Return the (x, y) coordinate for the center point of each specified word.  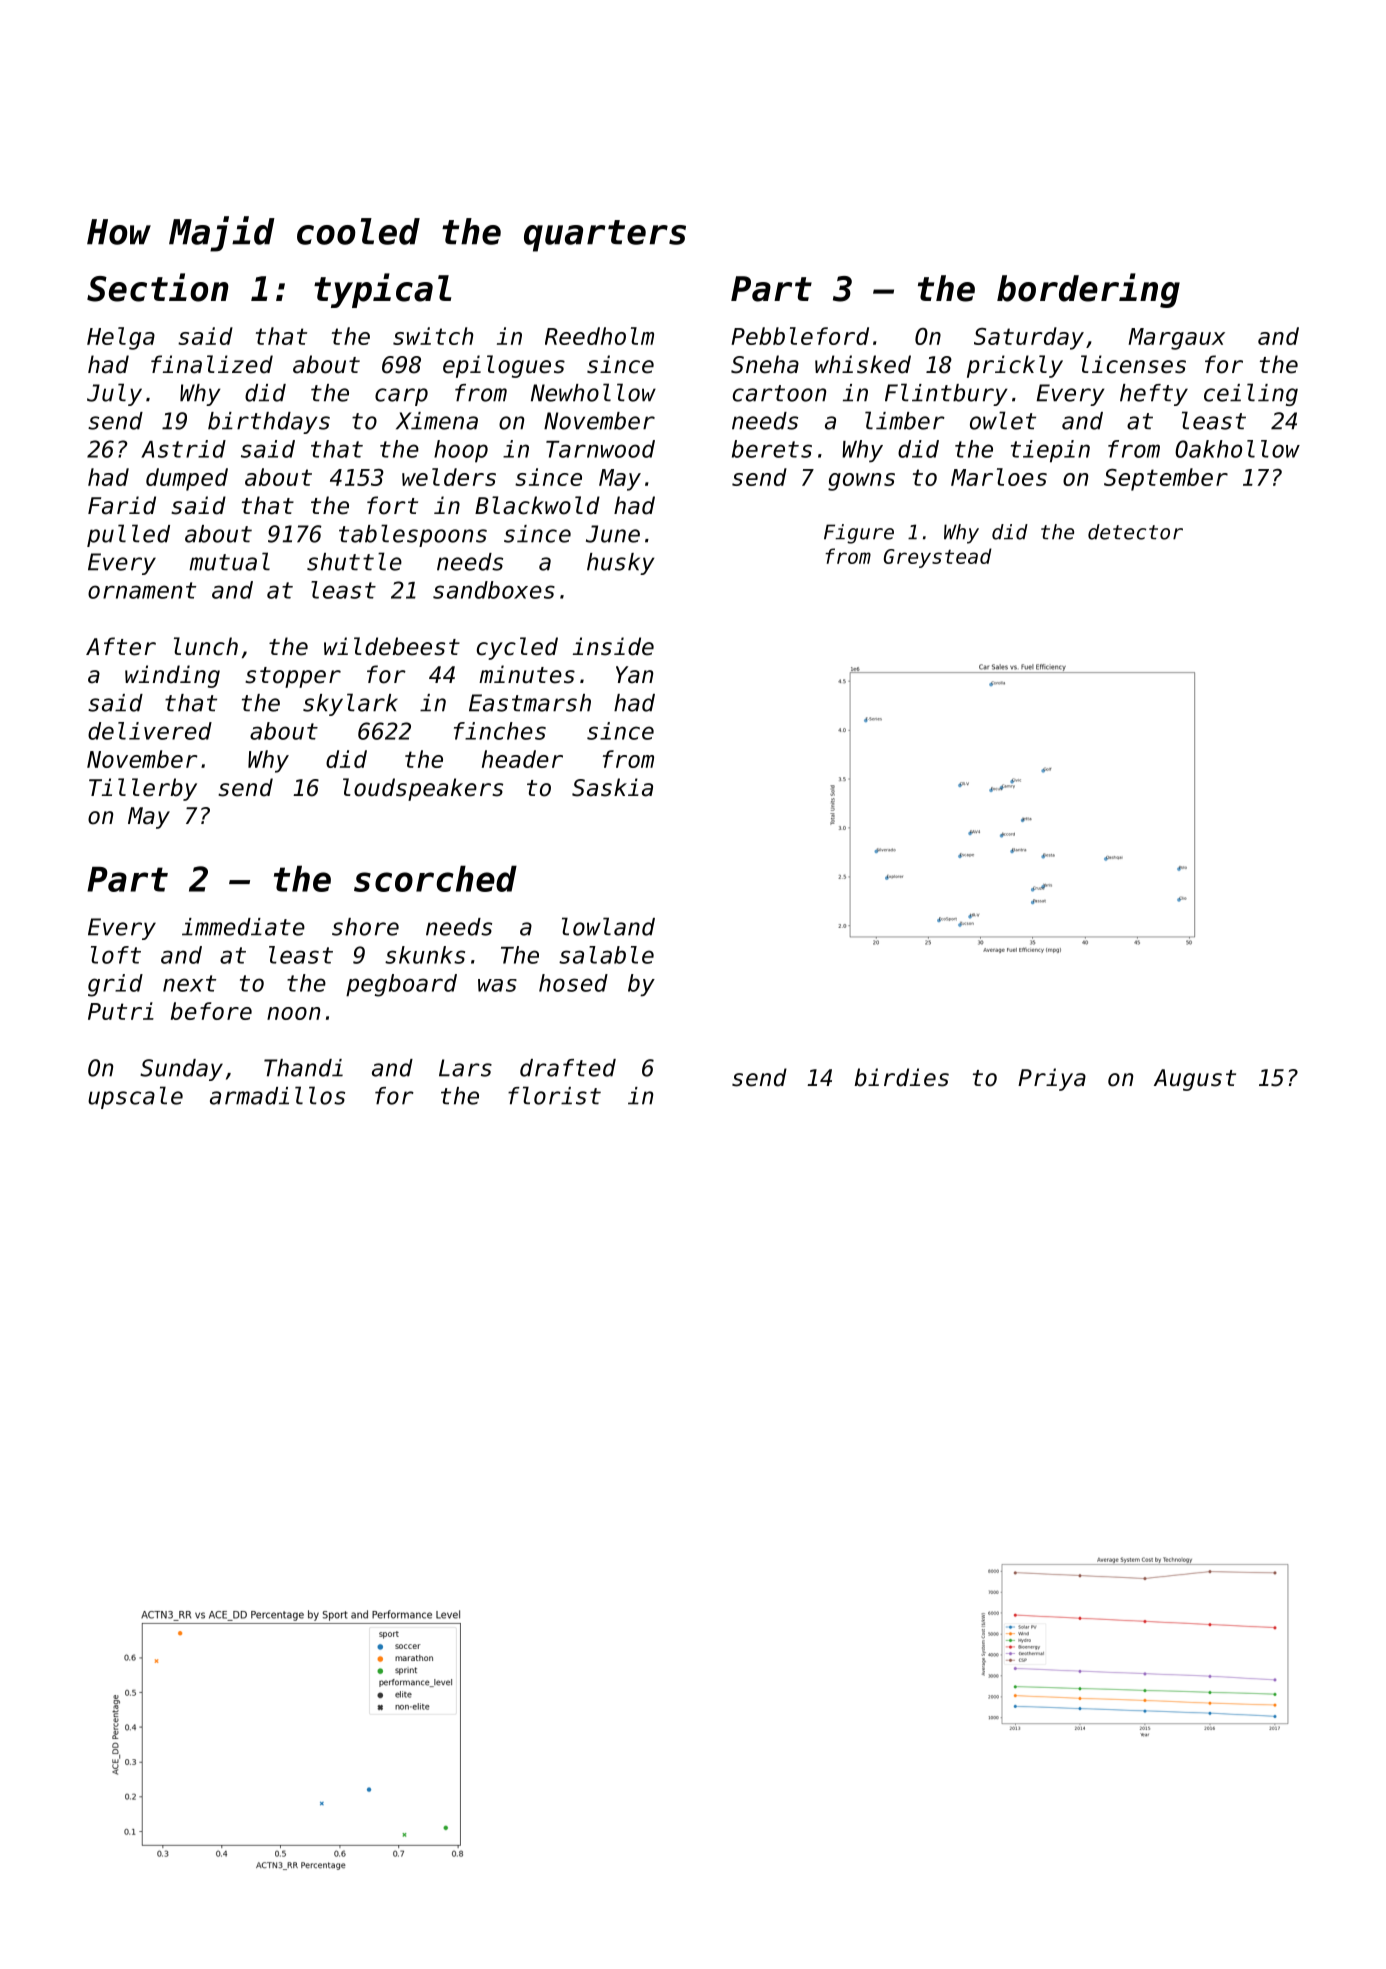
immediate (243, 927)
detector (1135, 532)
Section (158, 287)
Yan (634, 675)
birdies (902, 1077)
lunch (206, 646)
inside (613, 646)
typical (382, 290)
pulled (128, 535)
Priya (1052, 1079)
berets (772, 449)
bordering (1088, 290)
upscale (135, 1097)
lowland (608, 926)
